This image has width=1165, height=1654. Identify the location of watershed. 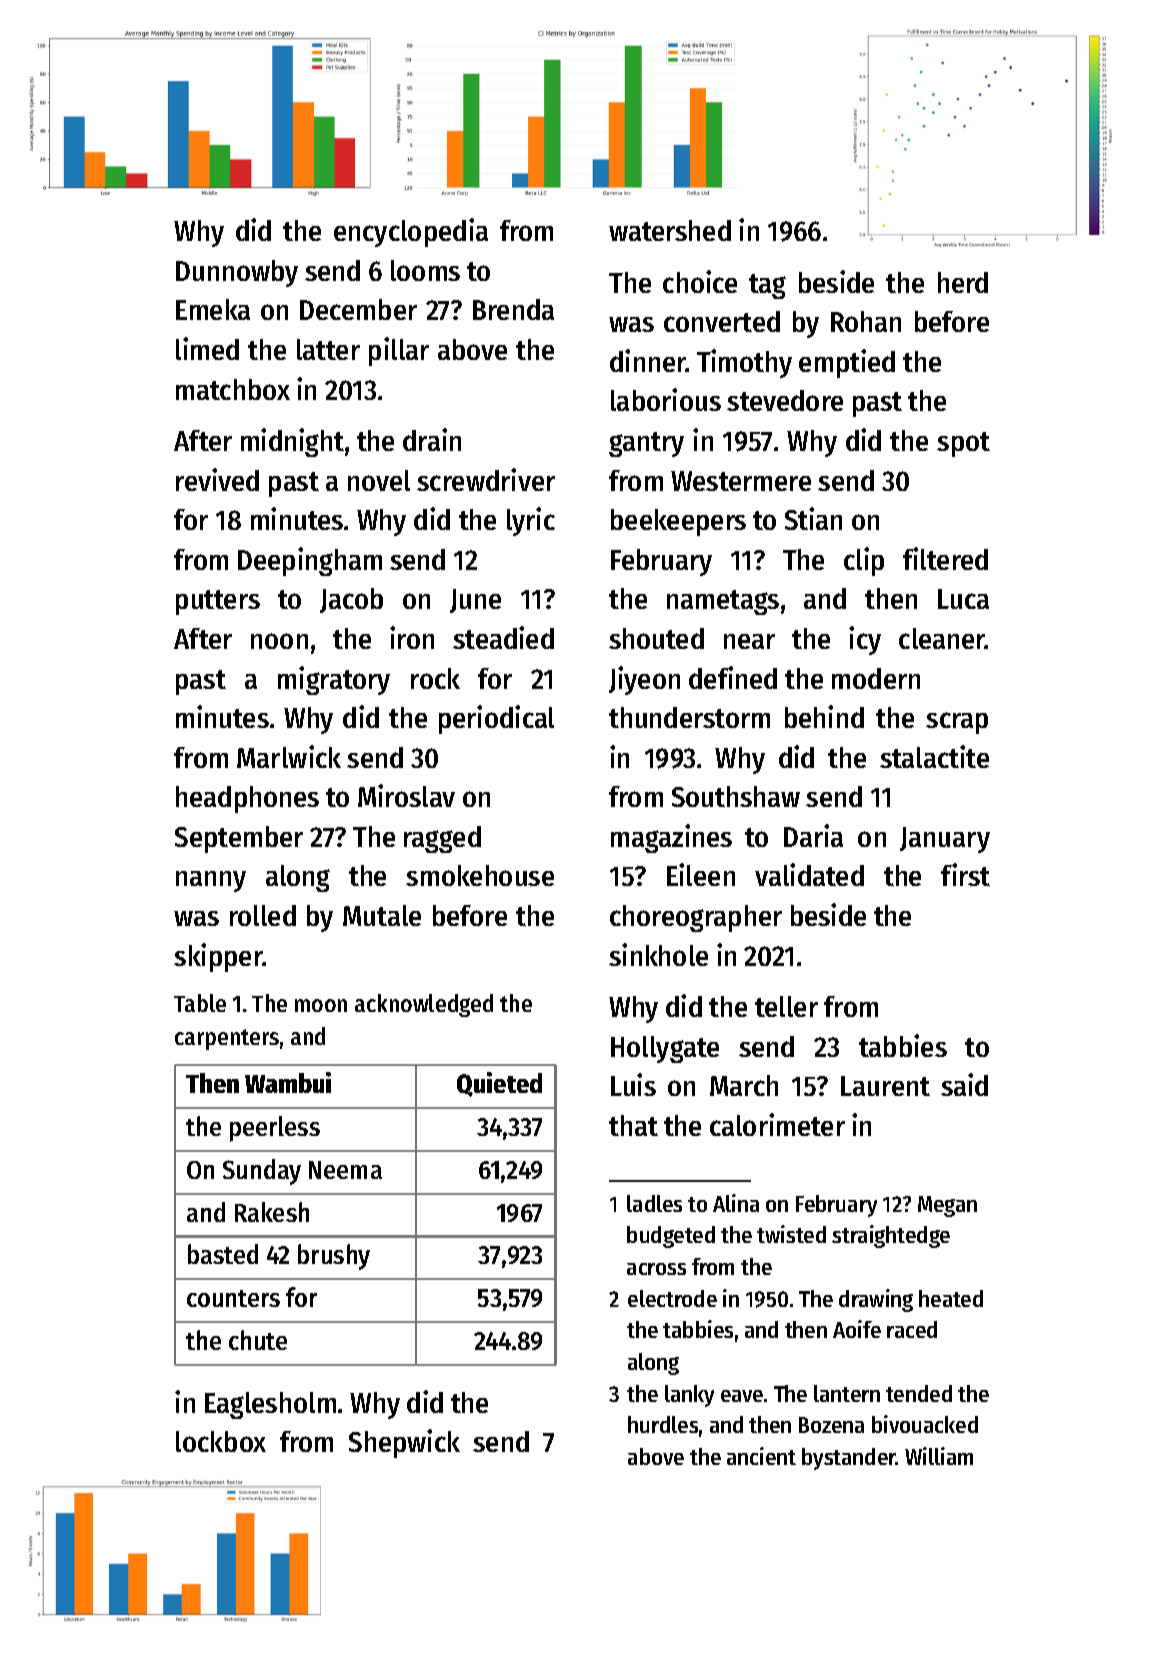
(670, 230).
